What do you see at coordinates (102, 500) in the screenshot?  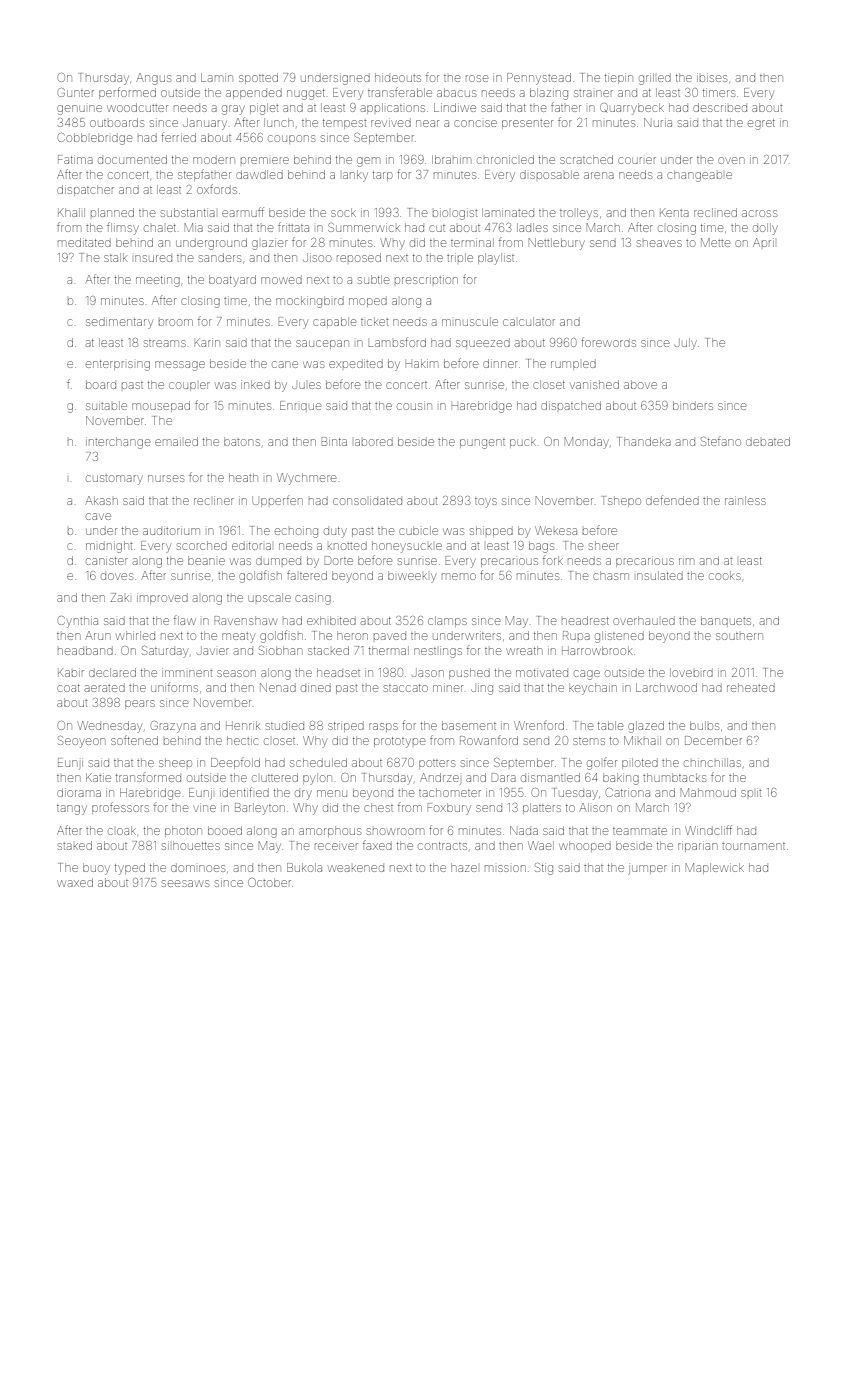 I see `Akash` at bounding box center [102, 500].
